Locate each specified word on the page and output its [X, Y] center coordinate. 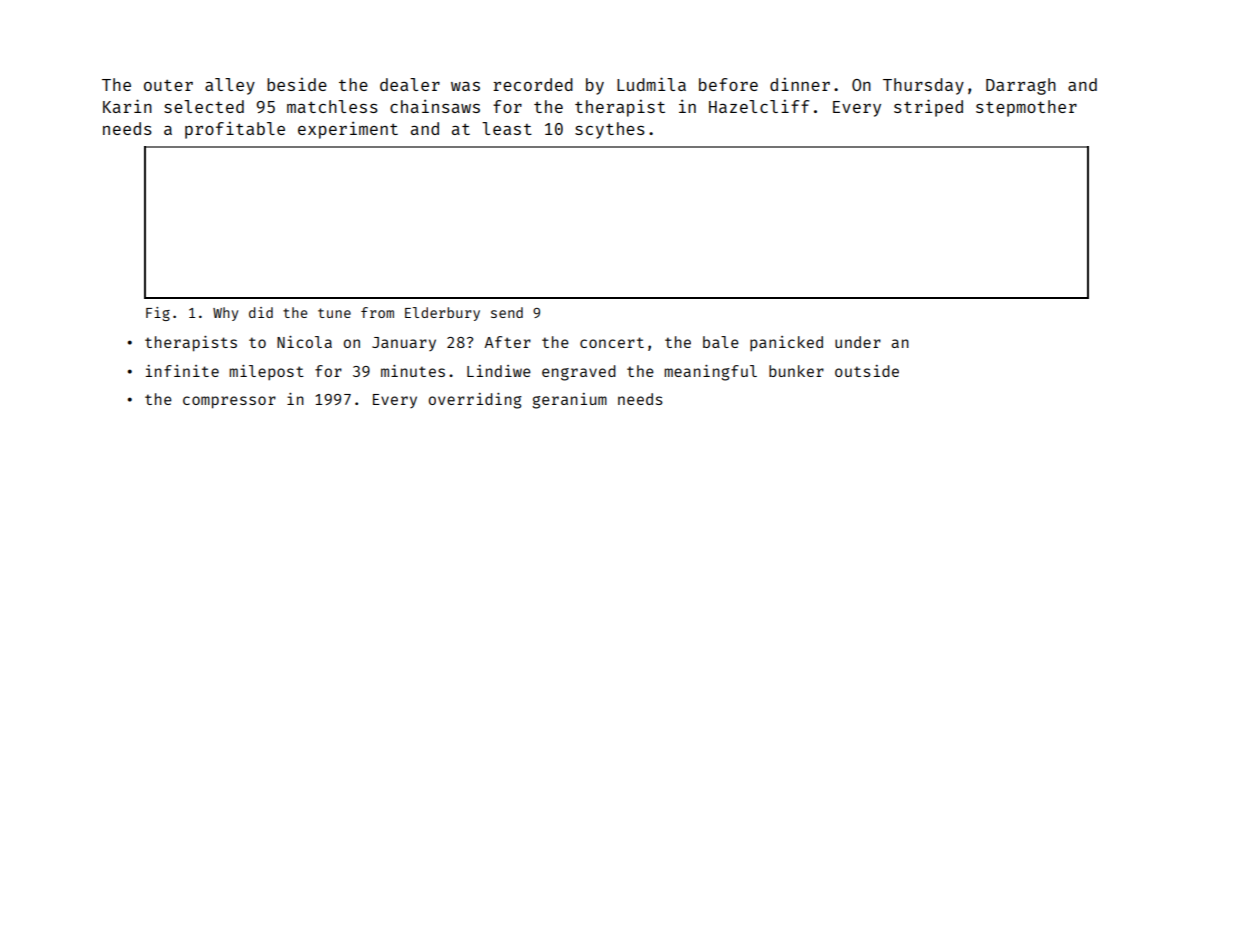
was [465, 86]
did [261, 312]
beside [297, 84]
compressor [229, 402]
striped [928, 108]
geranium [569, 401]
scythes [610, 130]
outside [867, 371]
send [507, 312]
